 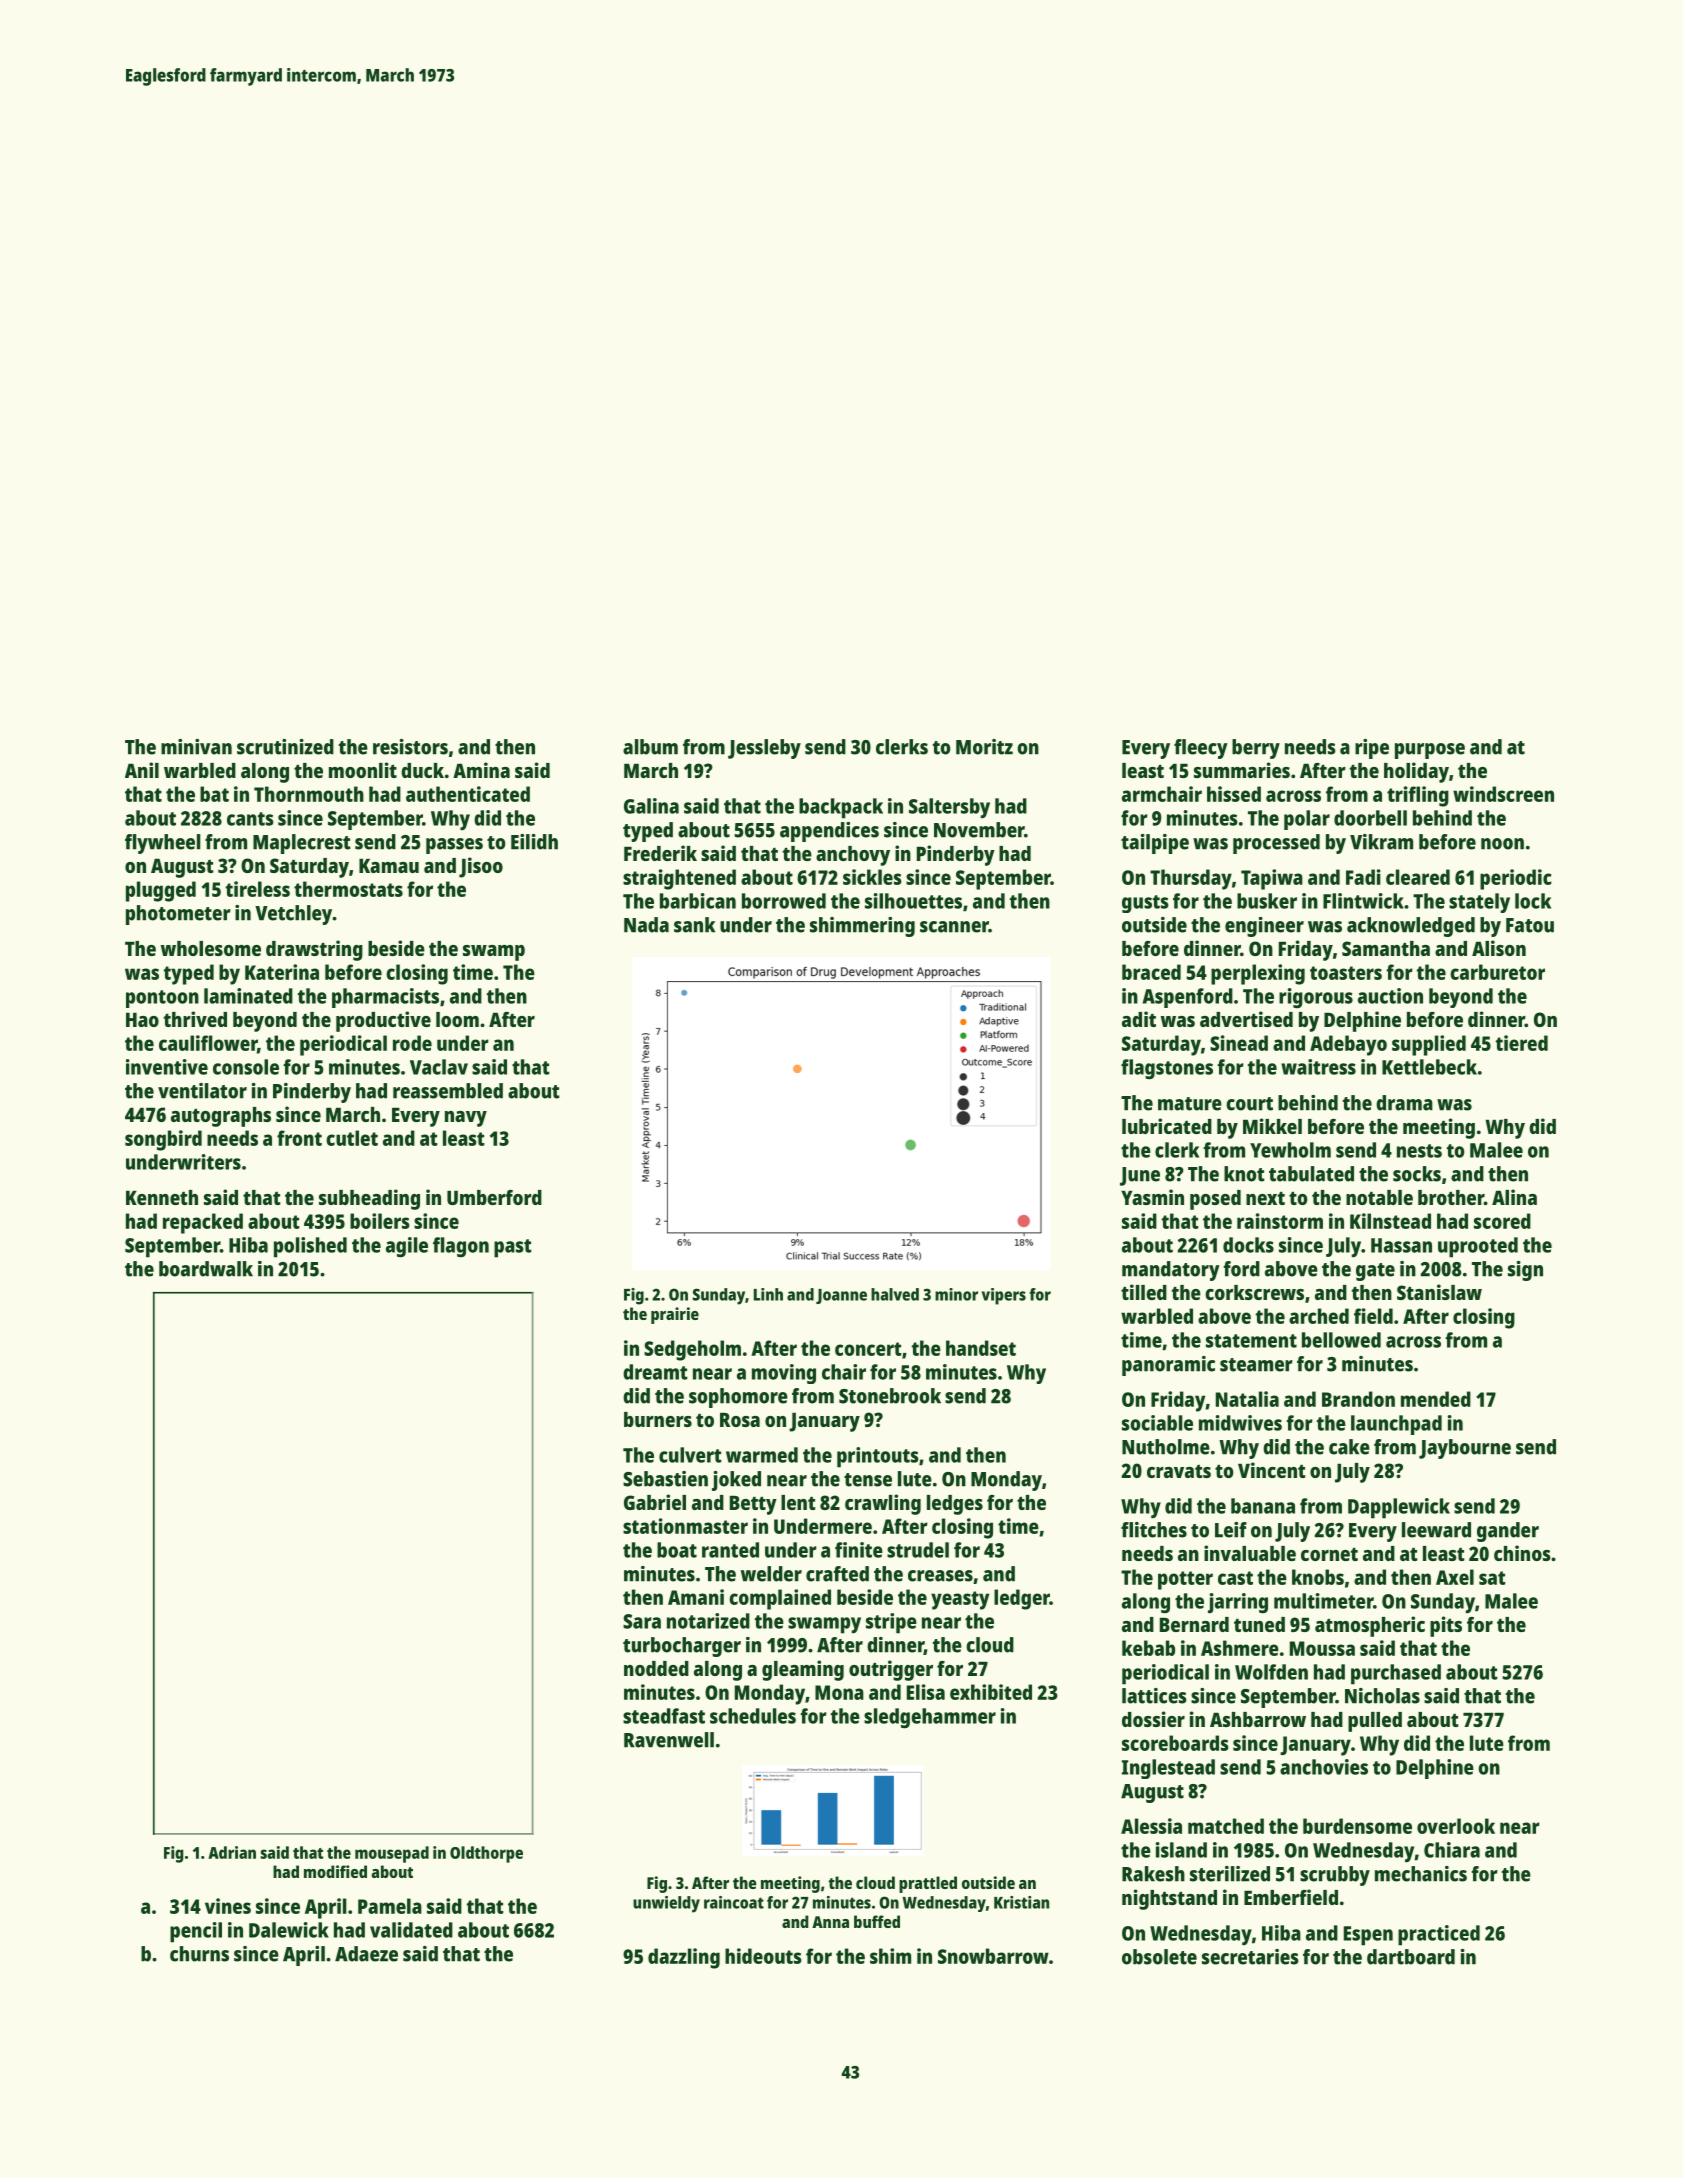 I want to click on Anil, so click(x=142, y=770).
